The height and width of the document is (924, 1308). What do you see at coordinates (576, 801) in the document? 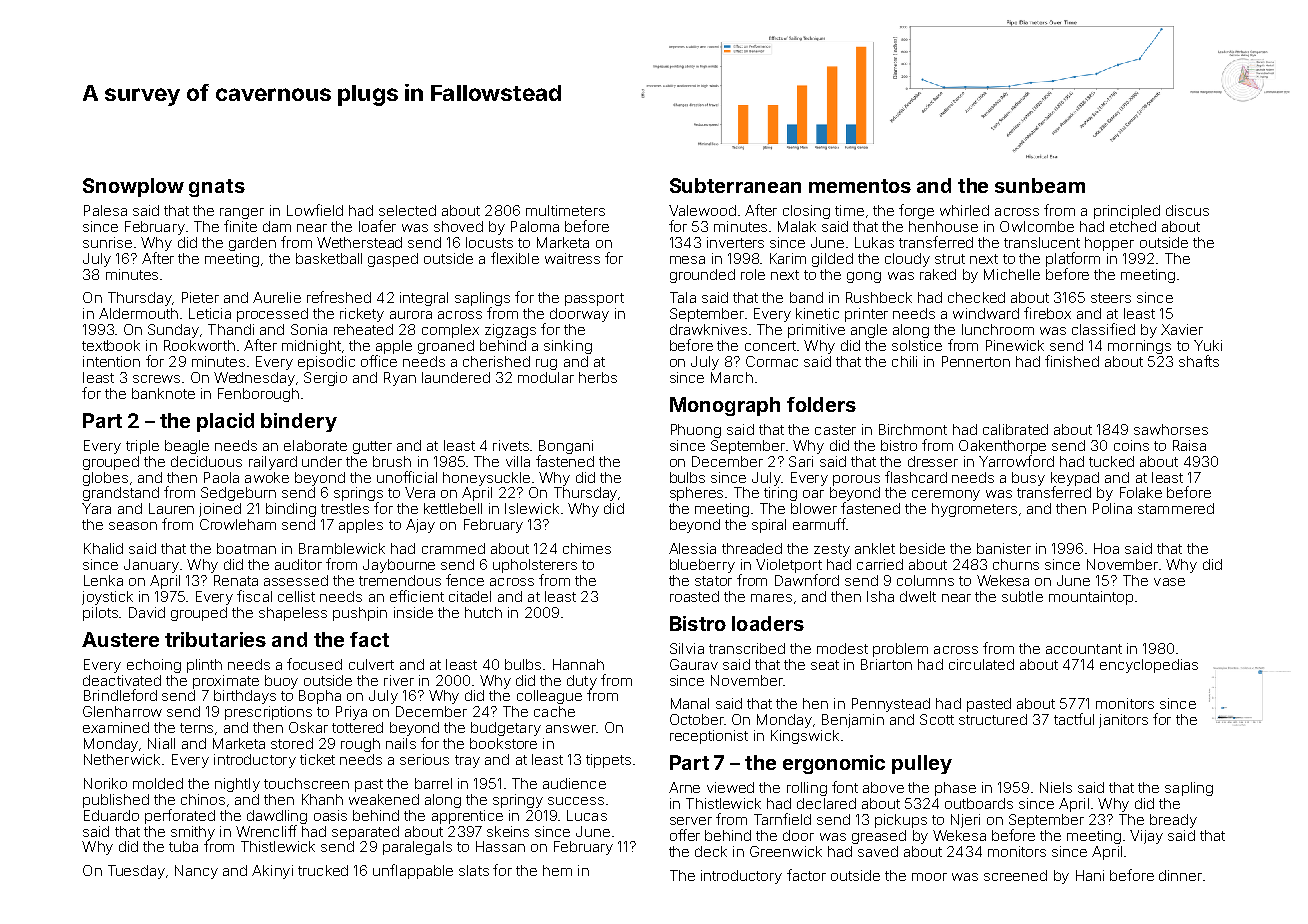
I see `success` at bounding box center [576, 801].
